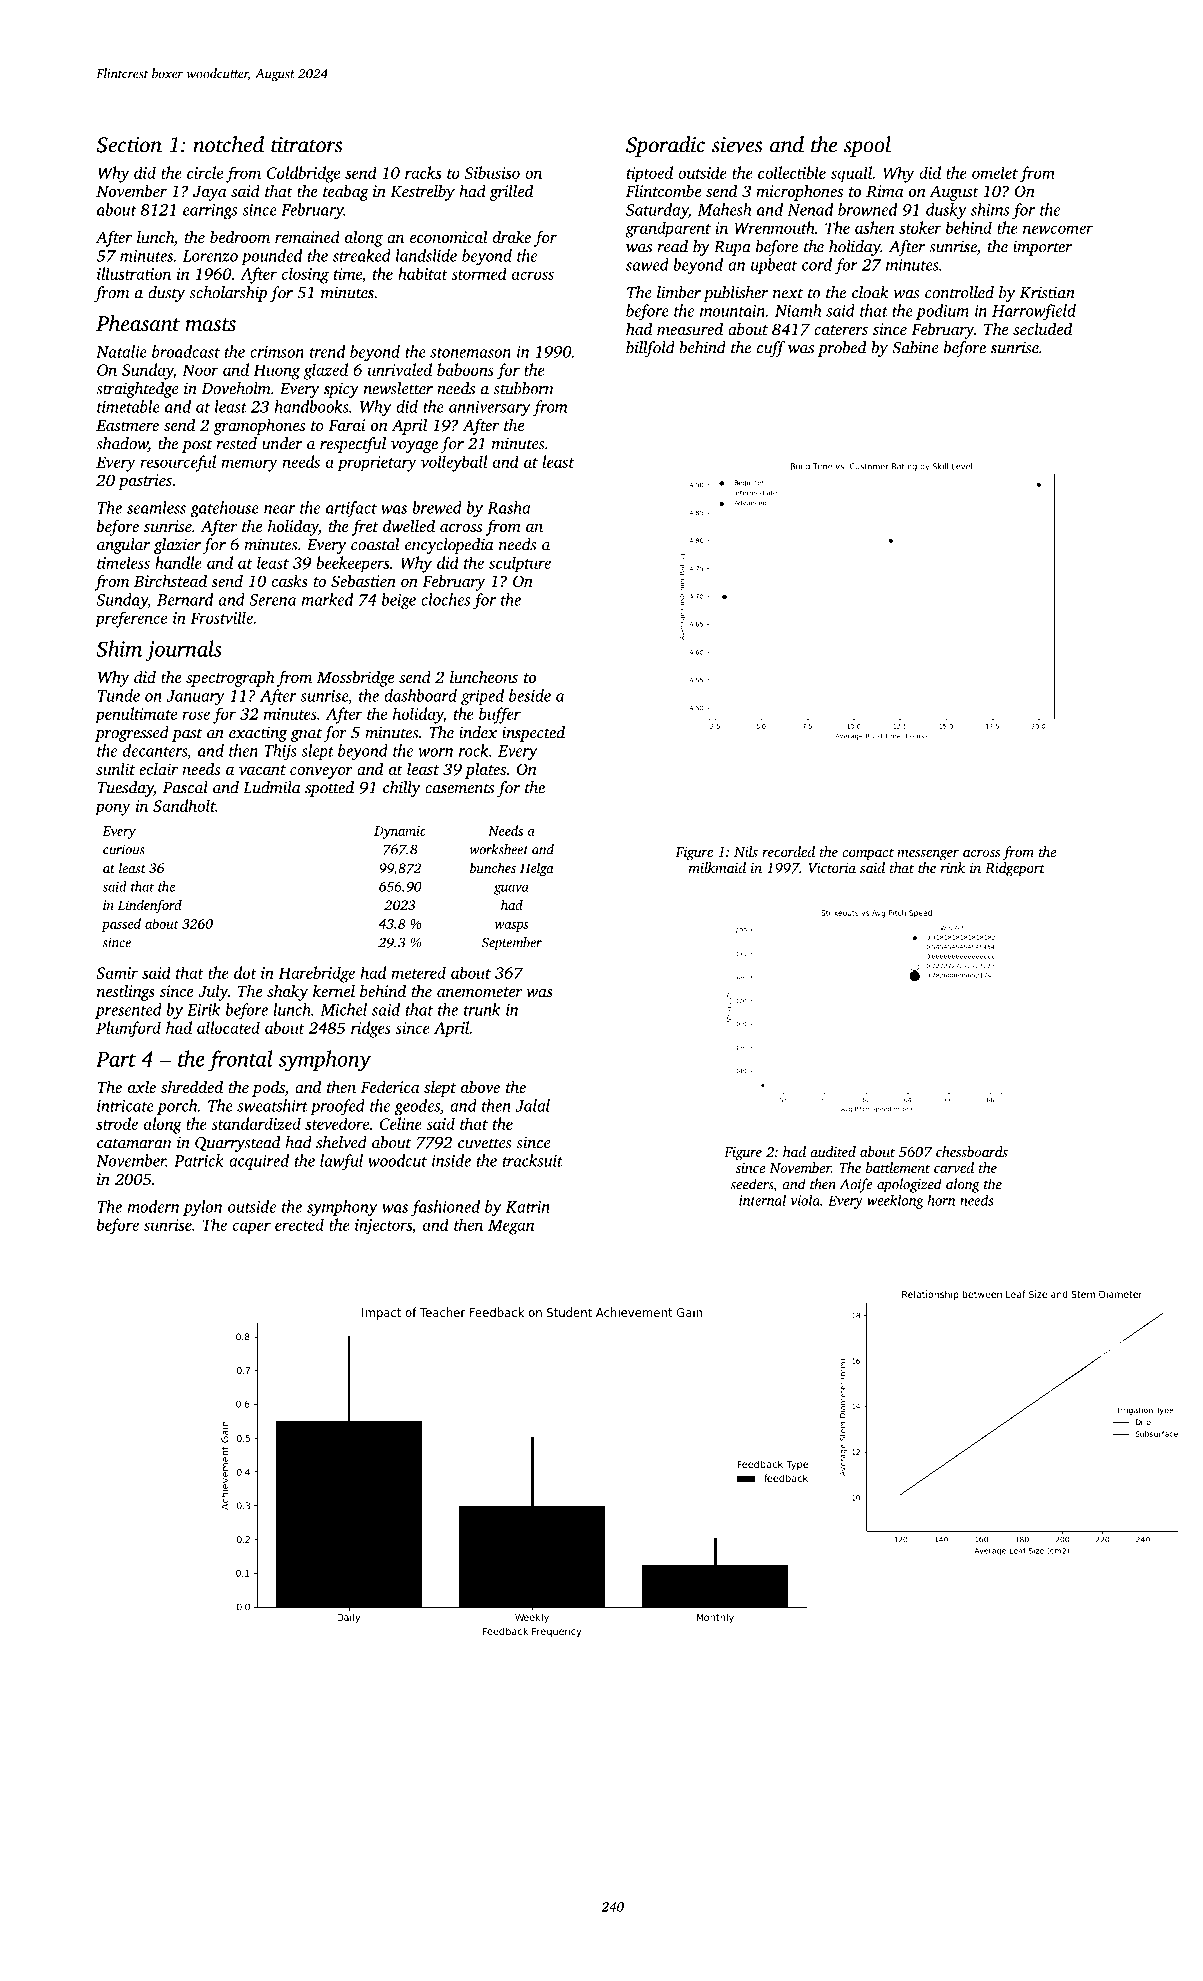 This page has height=1981, width=1203. Describe the element at coordinates (746, 851) in the page. I see `Nils` at that location.
